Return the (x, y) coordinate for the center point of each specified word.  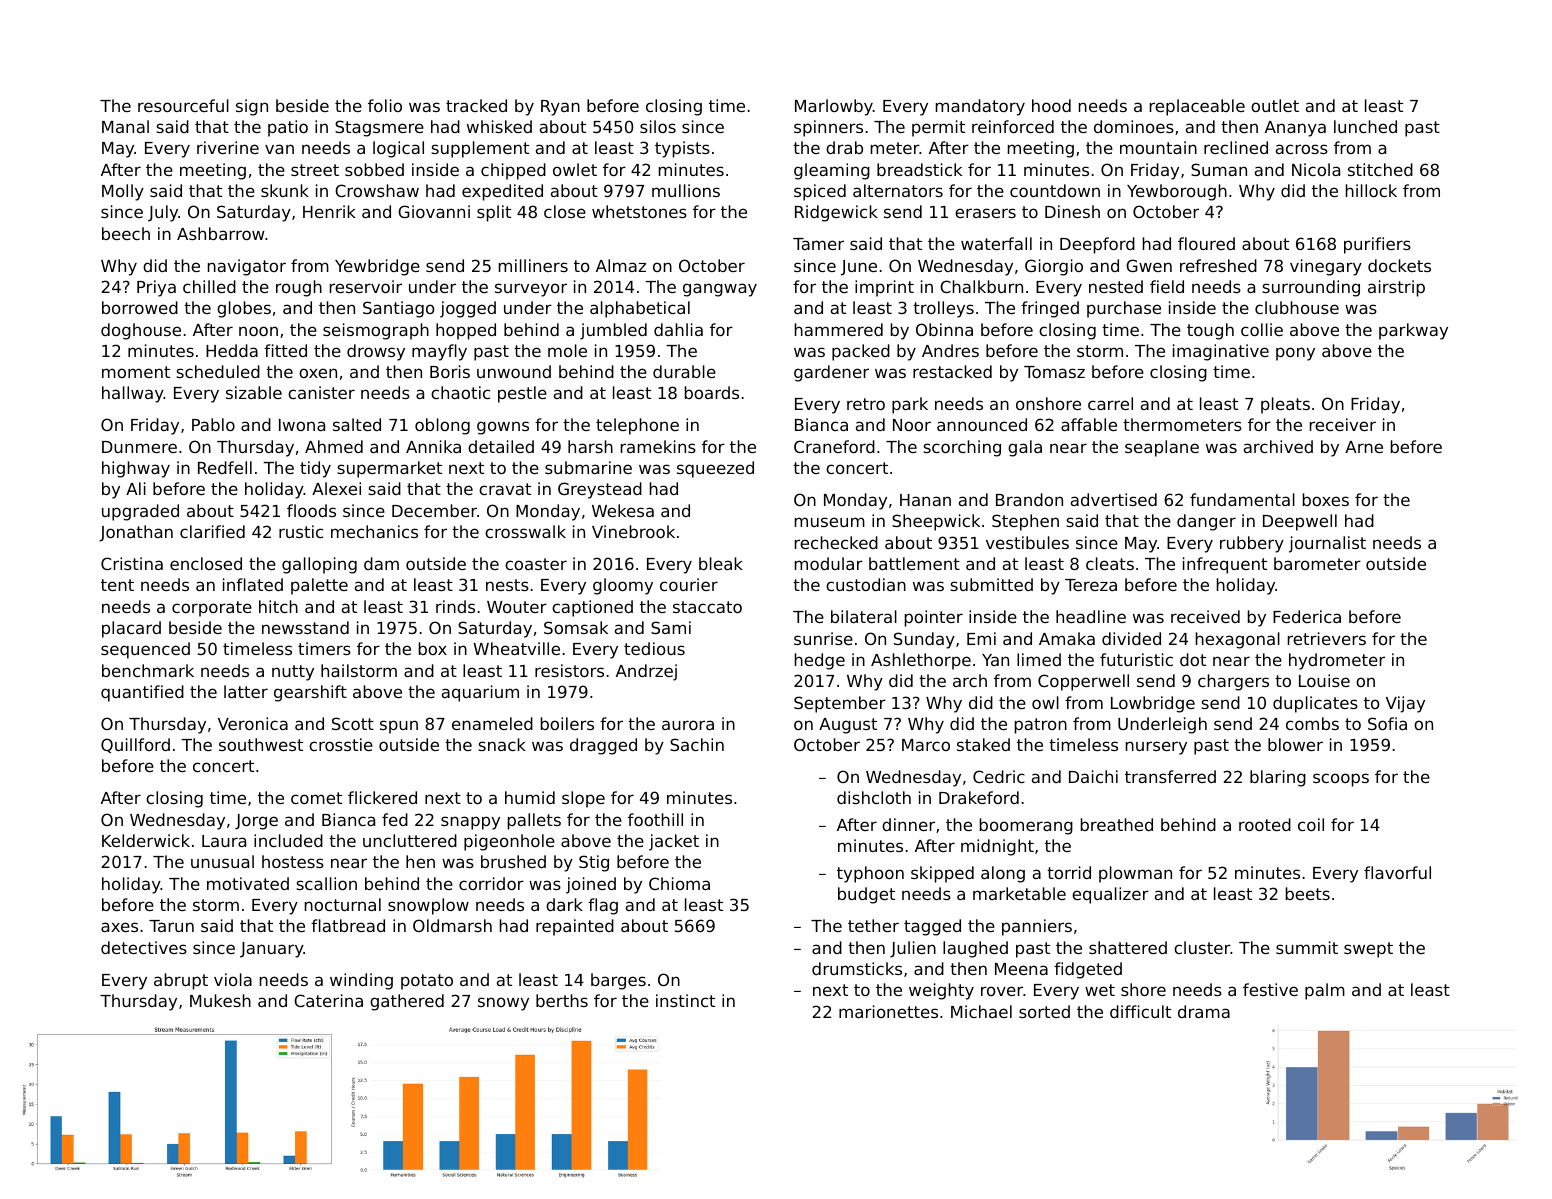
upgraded (140, 512)
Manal (125, 126)
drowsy (376, 352)
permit (938, 128)
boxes (1326, 499)
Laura (224, 841)
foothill (655, 819)
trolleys (943, 309)
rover (1002, 991)
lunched (1365, 126)
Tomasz (1054, 372)
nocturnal (343, 904)
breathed (1117, 824)
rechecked (836, 542)
